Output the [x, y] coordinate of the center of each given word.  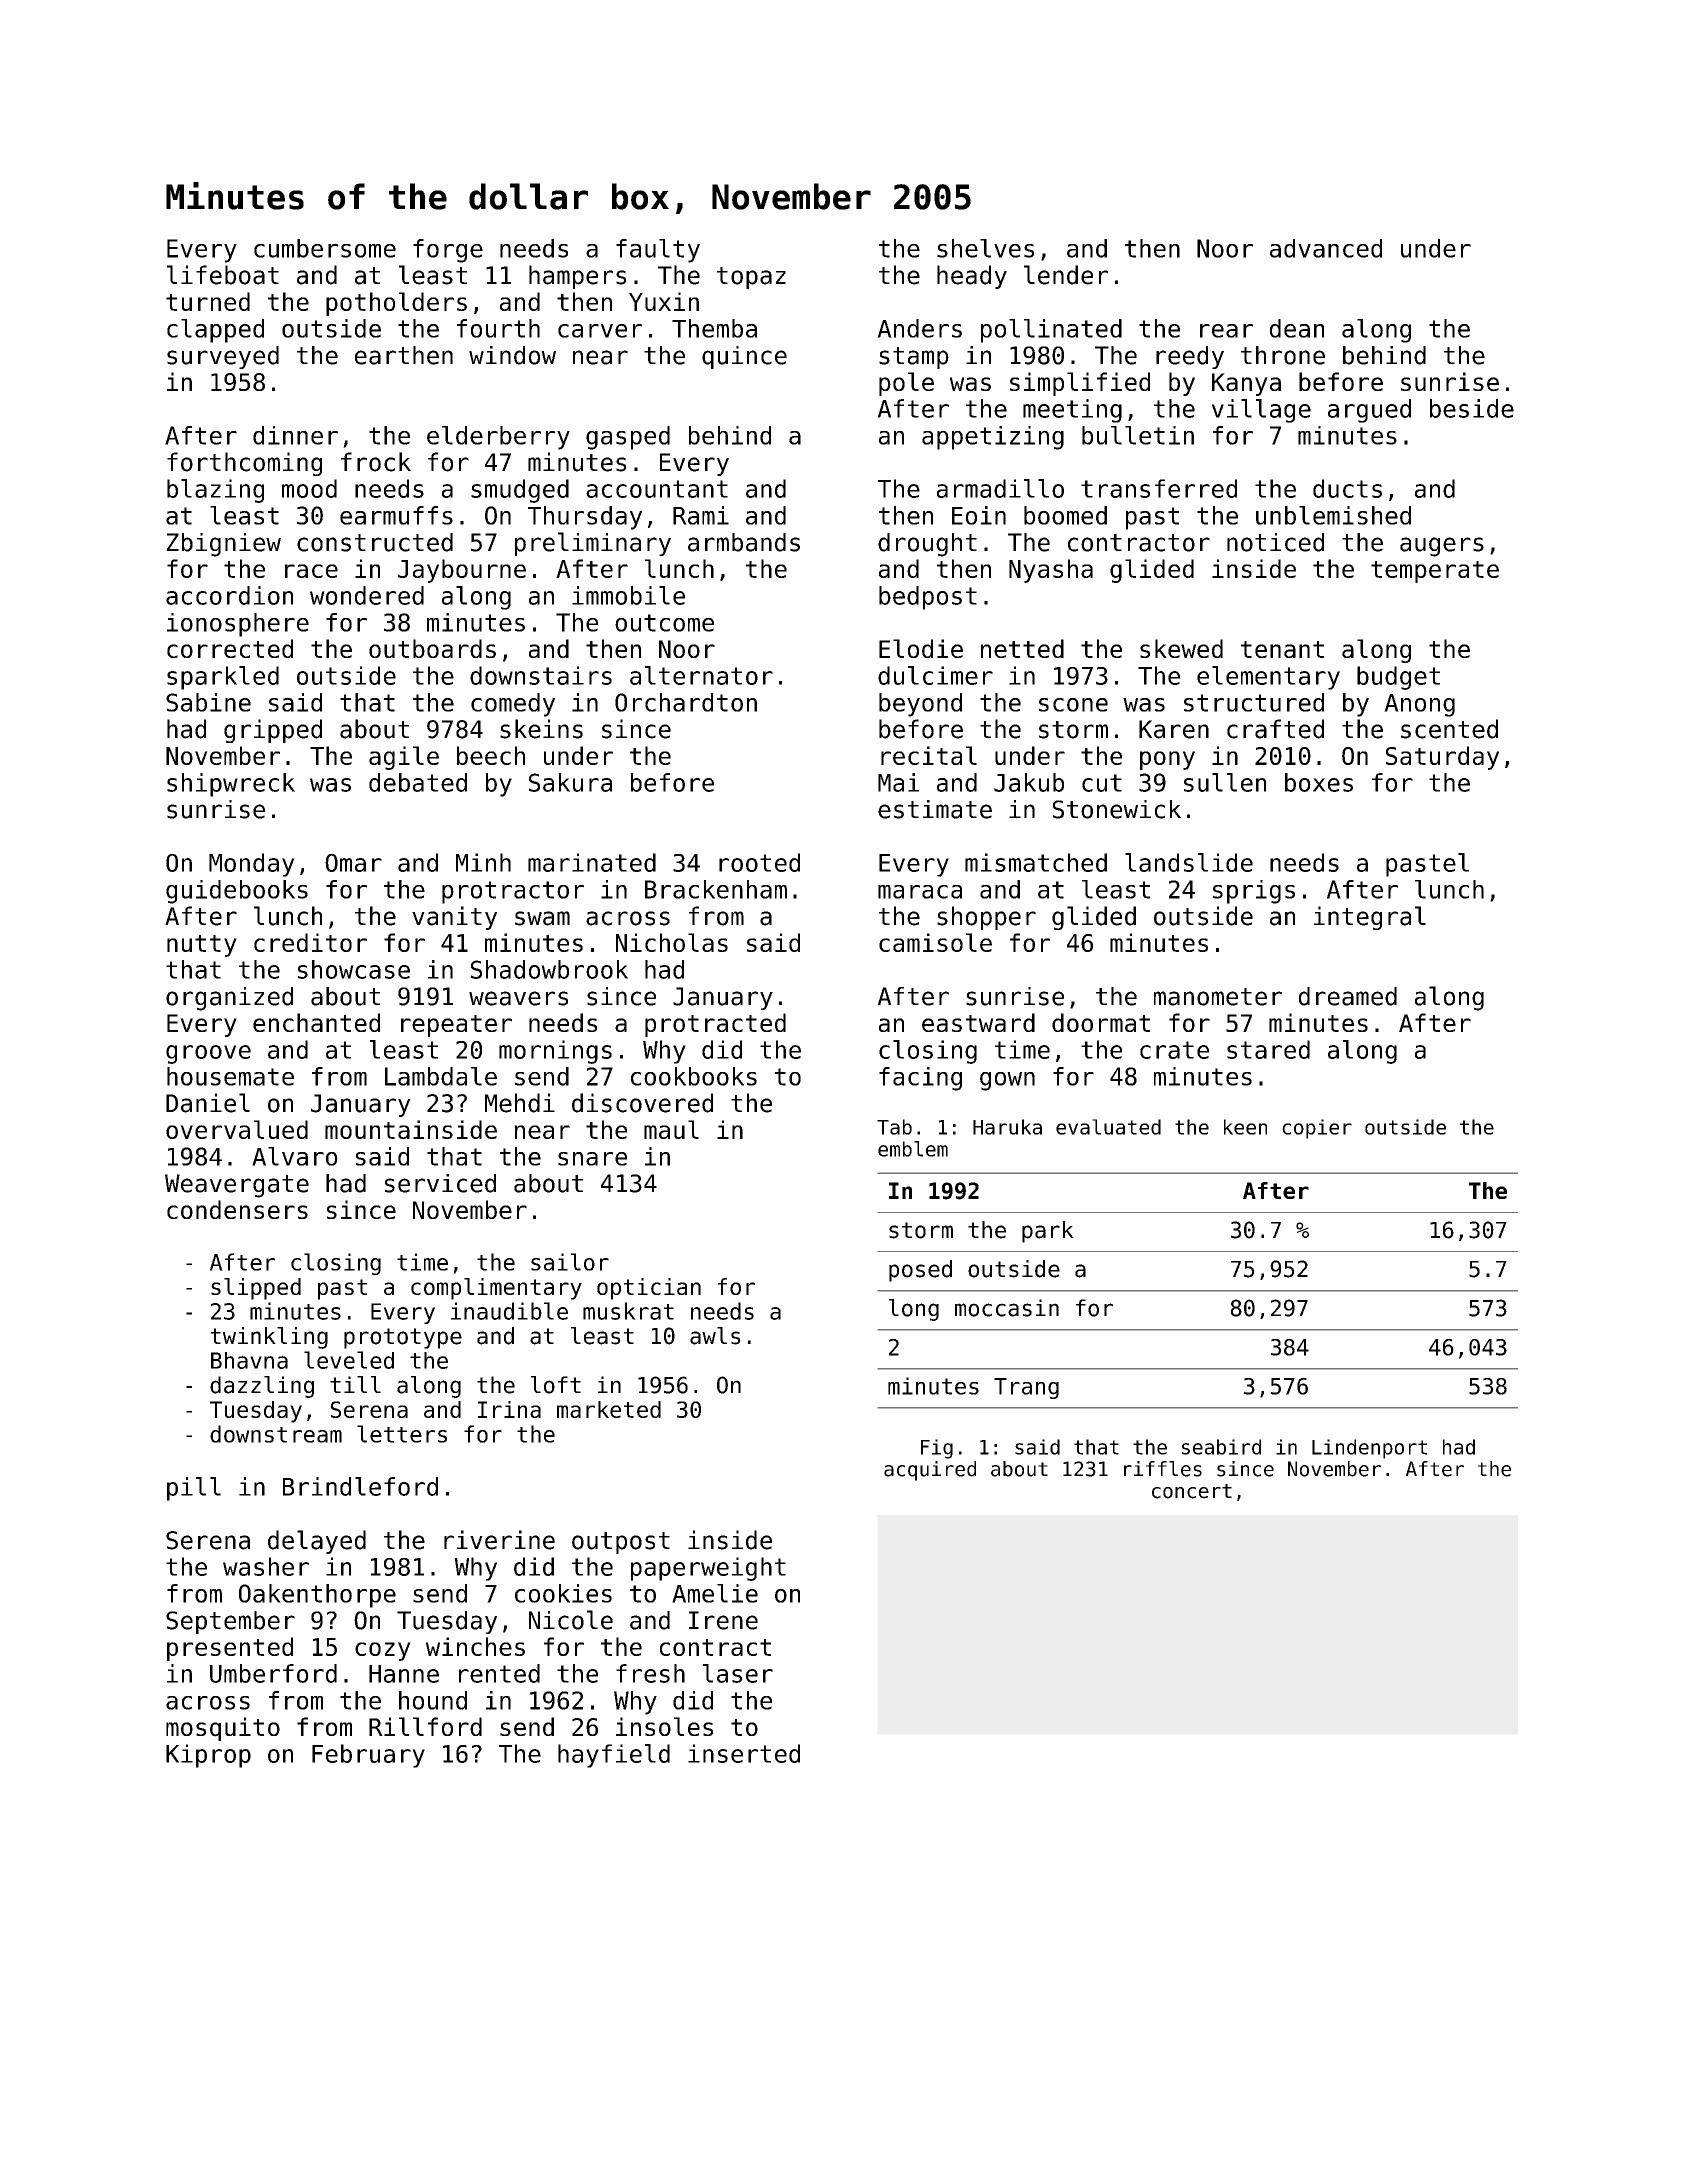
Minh [483, 862]
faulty [658, 251]
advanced [1326, 248]
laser [738, 1673]
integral [1370, 918]
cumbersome [325, 248]
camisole [935, 942]
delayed [317, 1542]
